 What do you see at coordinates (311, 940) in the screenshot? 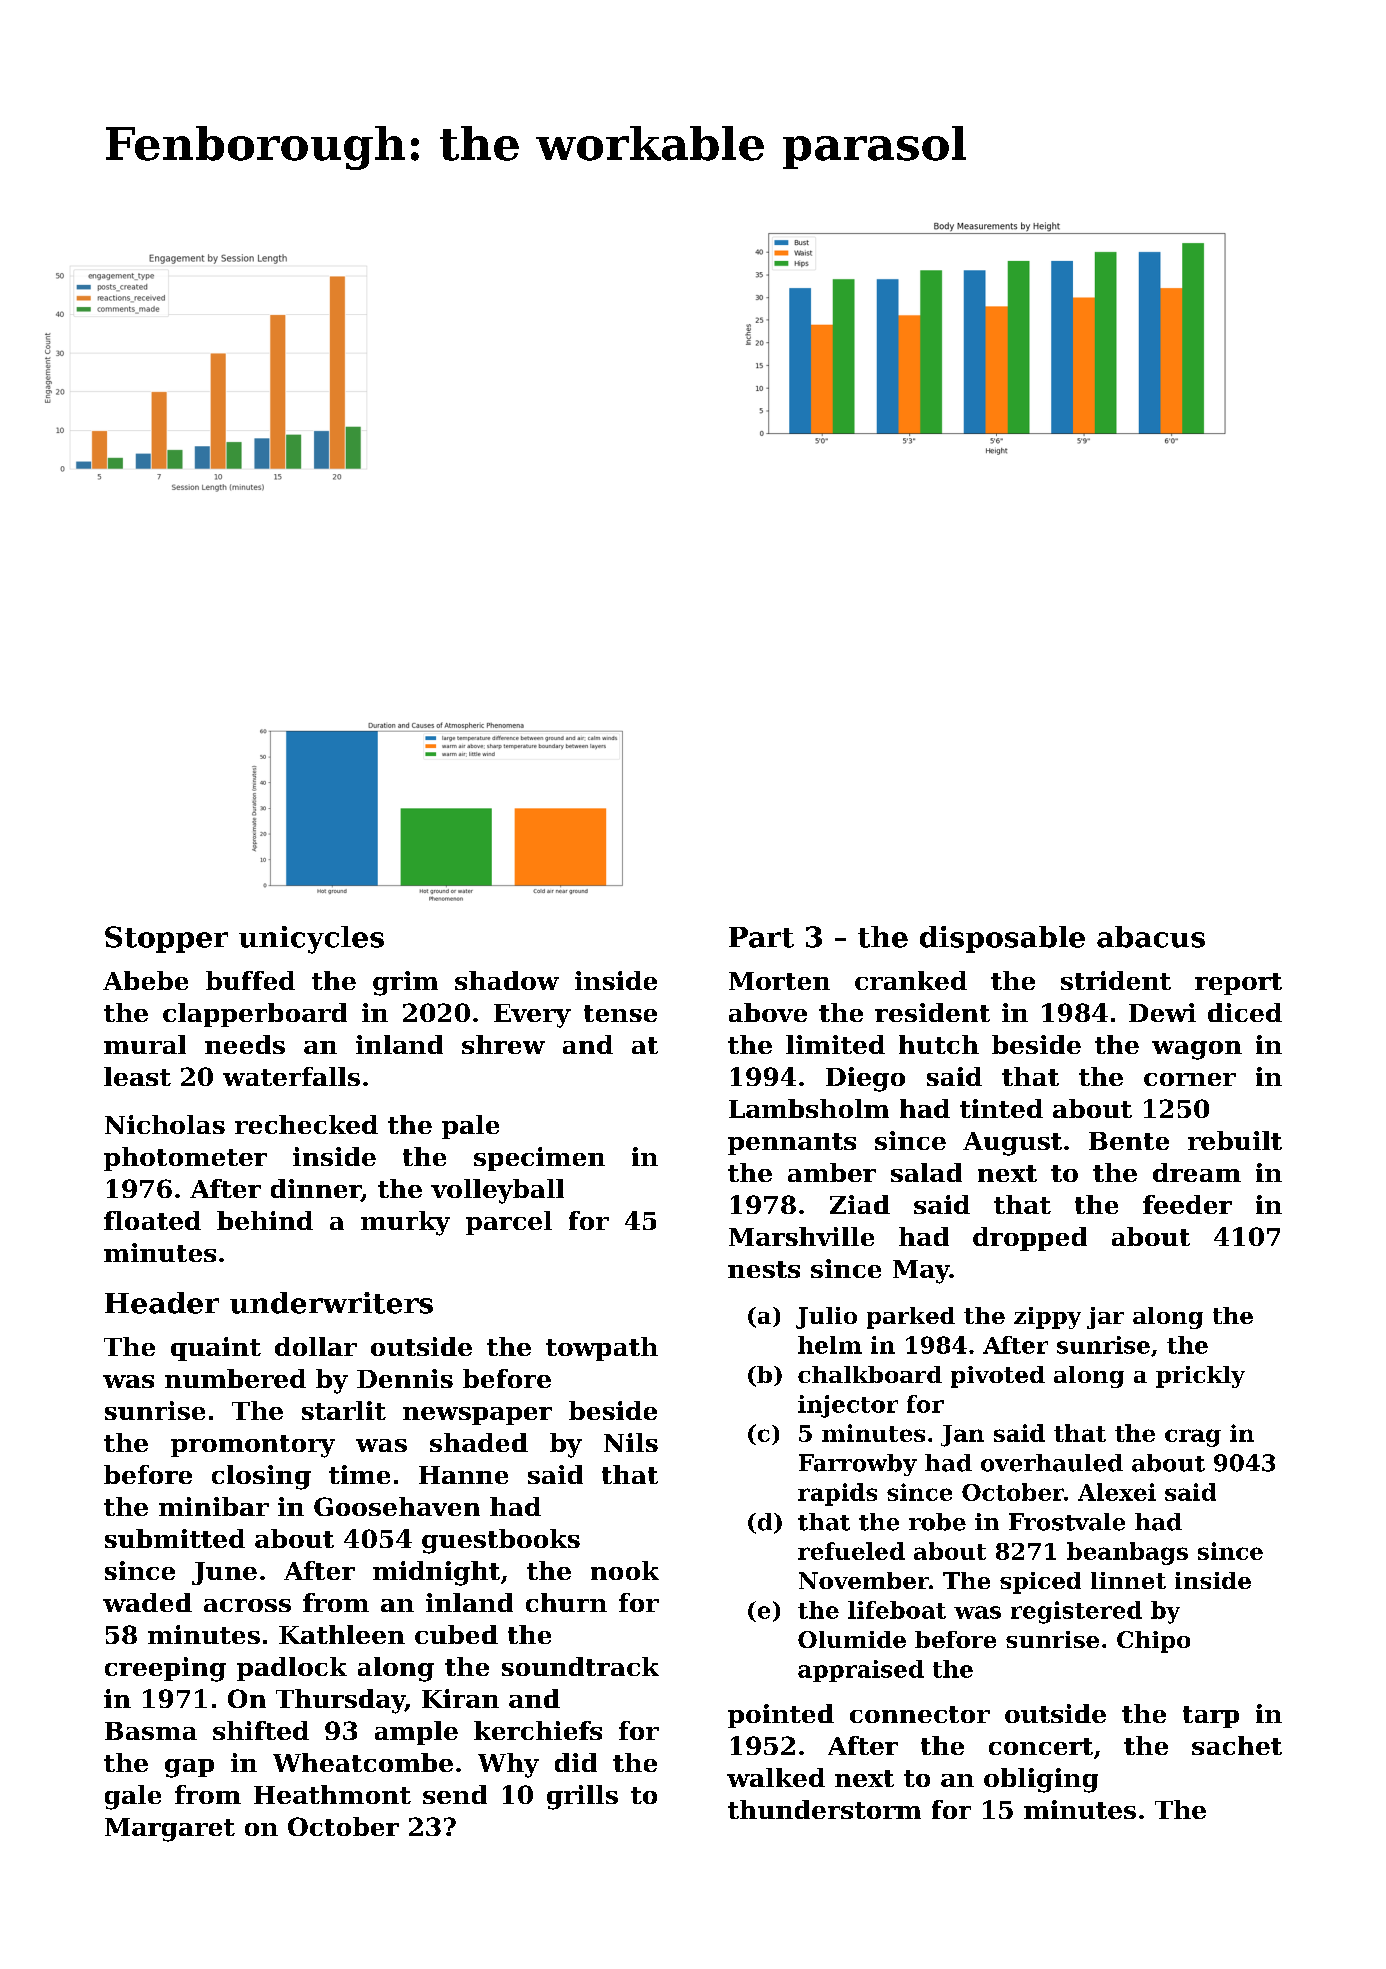
I see `unicycles` at bounding box center [311, 940].
